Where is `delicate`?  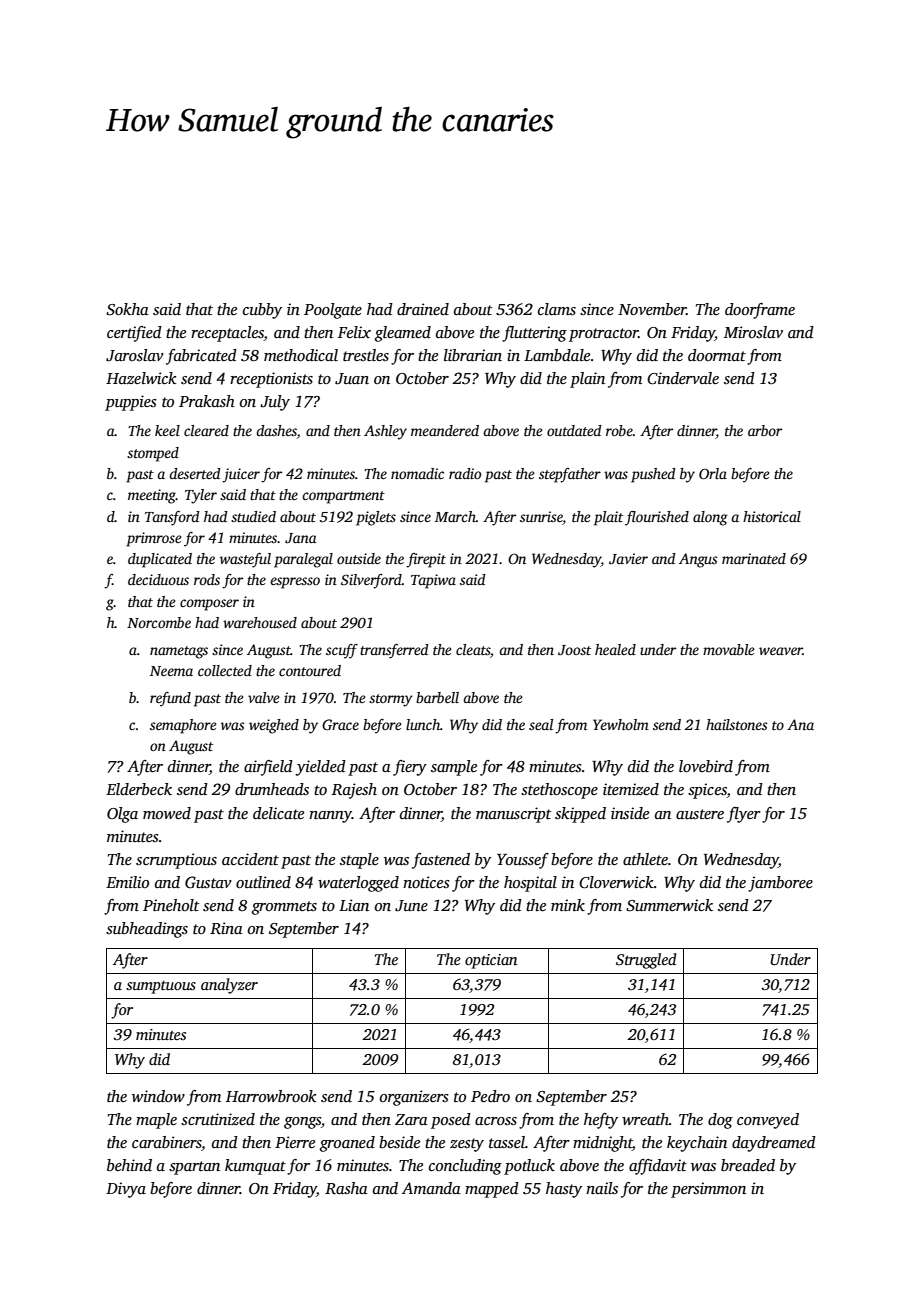
delicate is located at coordinates (278, 813).
